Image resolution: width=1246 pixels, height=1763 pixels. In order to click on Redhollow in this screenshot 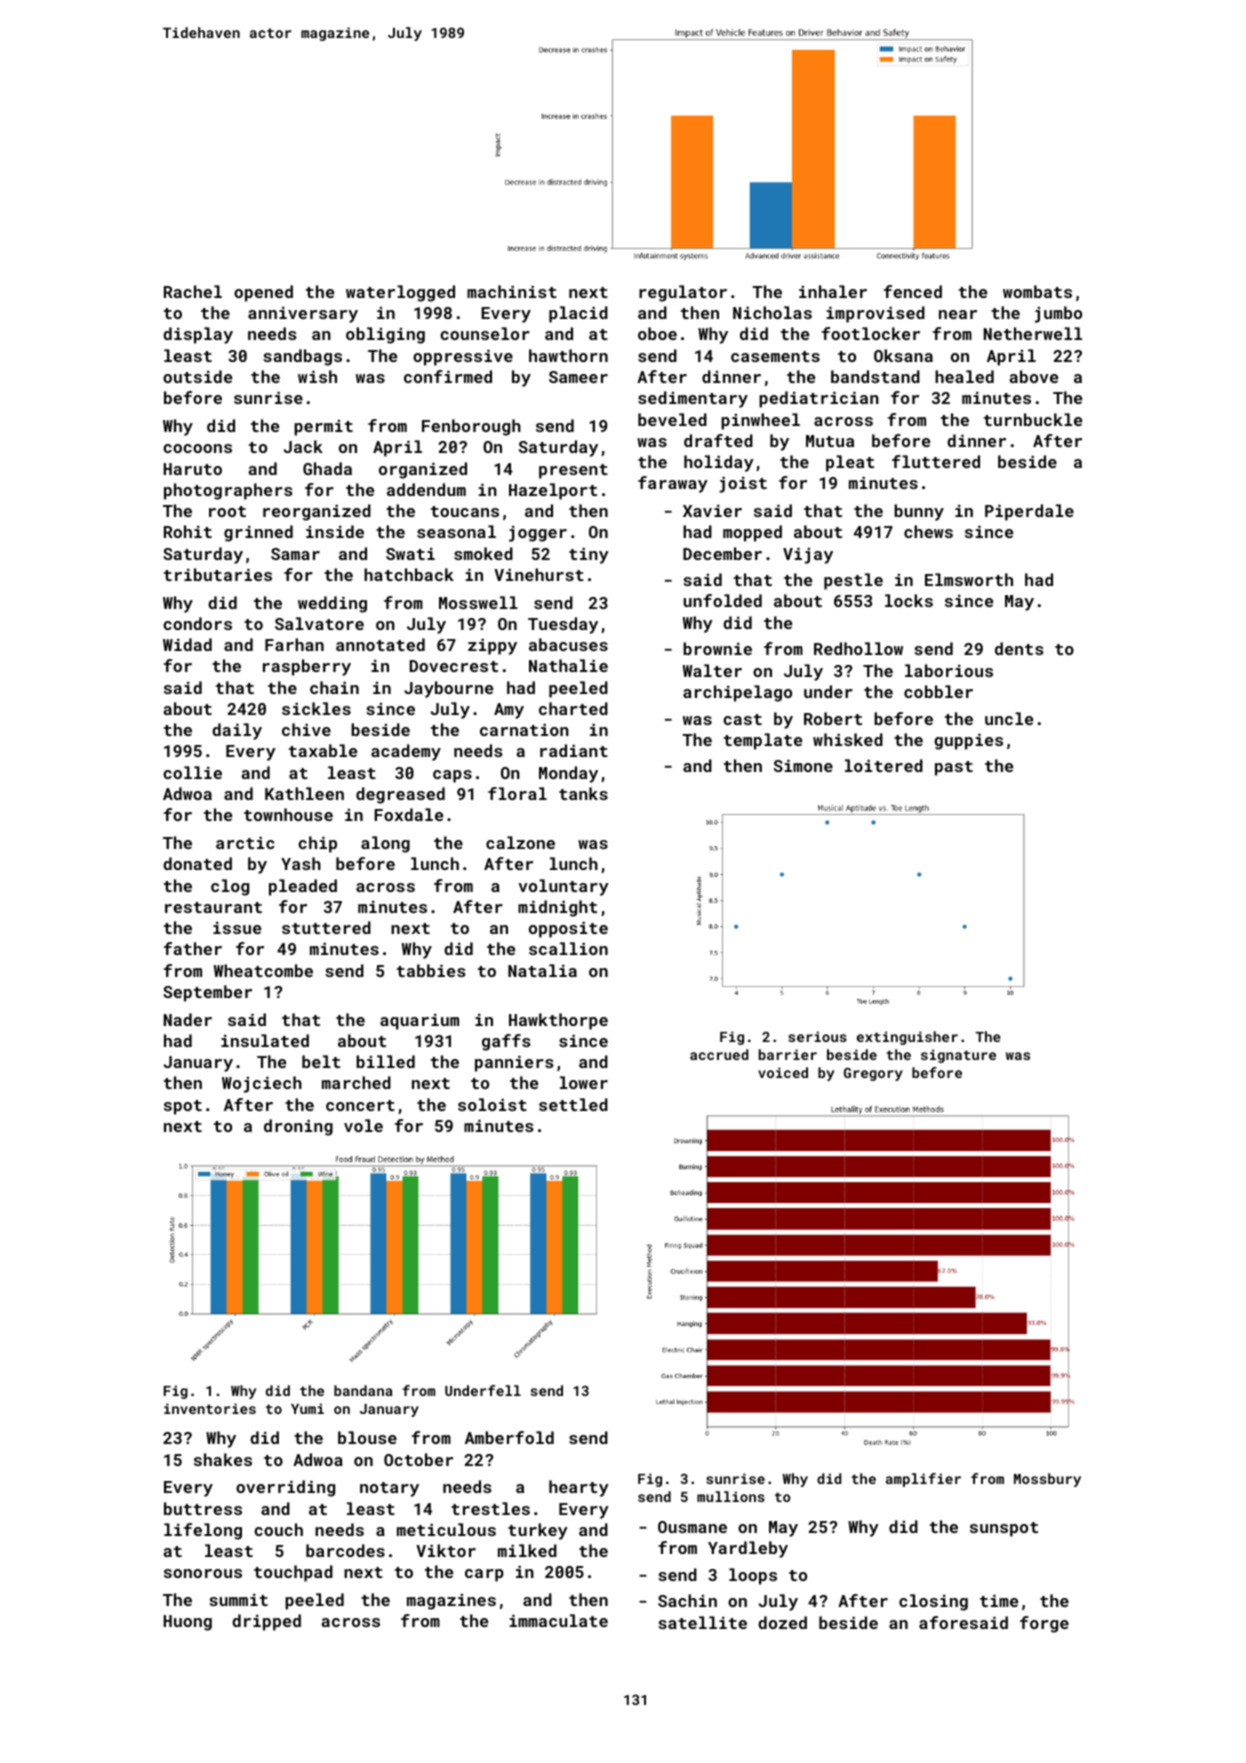, I will do `click(858, 648)`.
